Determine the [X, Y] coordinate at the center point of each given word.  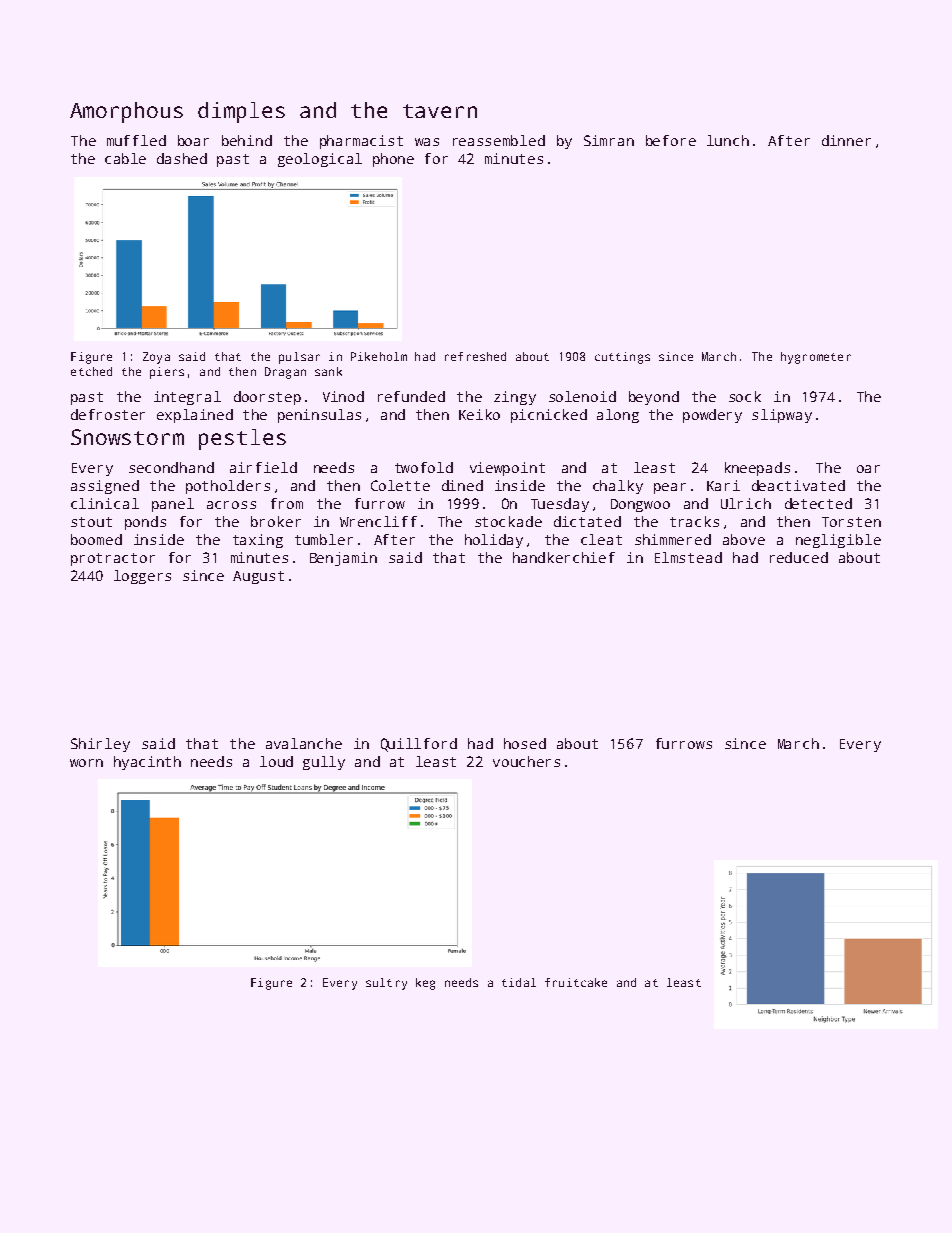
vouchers [526, 761]
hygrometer [816, 358]
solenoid [582, 396]
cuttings [622, 358]
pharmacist [361, 142]
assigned [105, 487]
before [671, 140]
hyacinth [147, 763]
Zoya [156, 358]
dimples [241, 112]
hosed [525, 743]
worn [86, 763]
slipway [782, 416]
